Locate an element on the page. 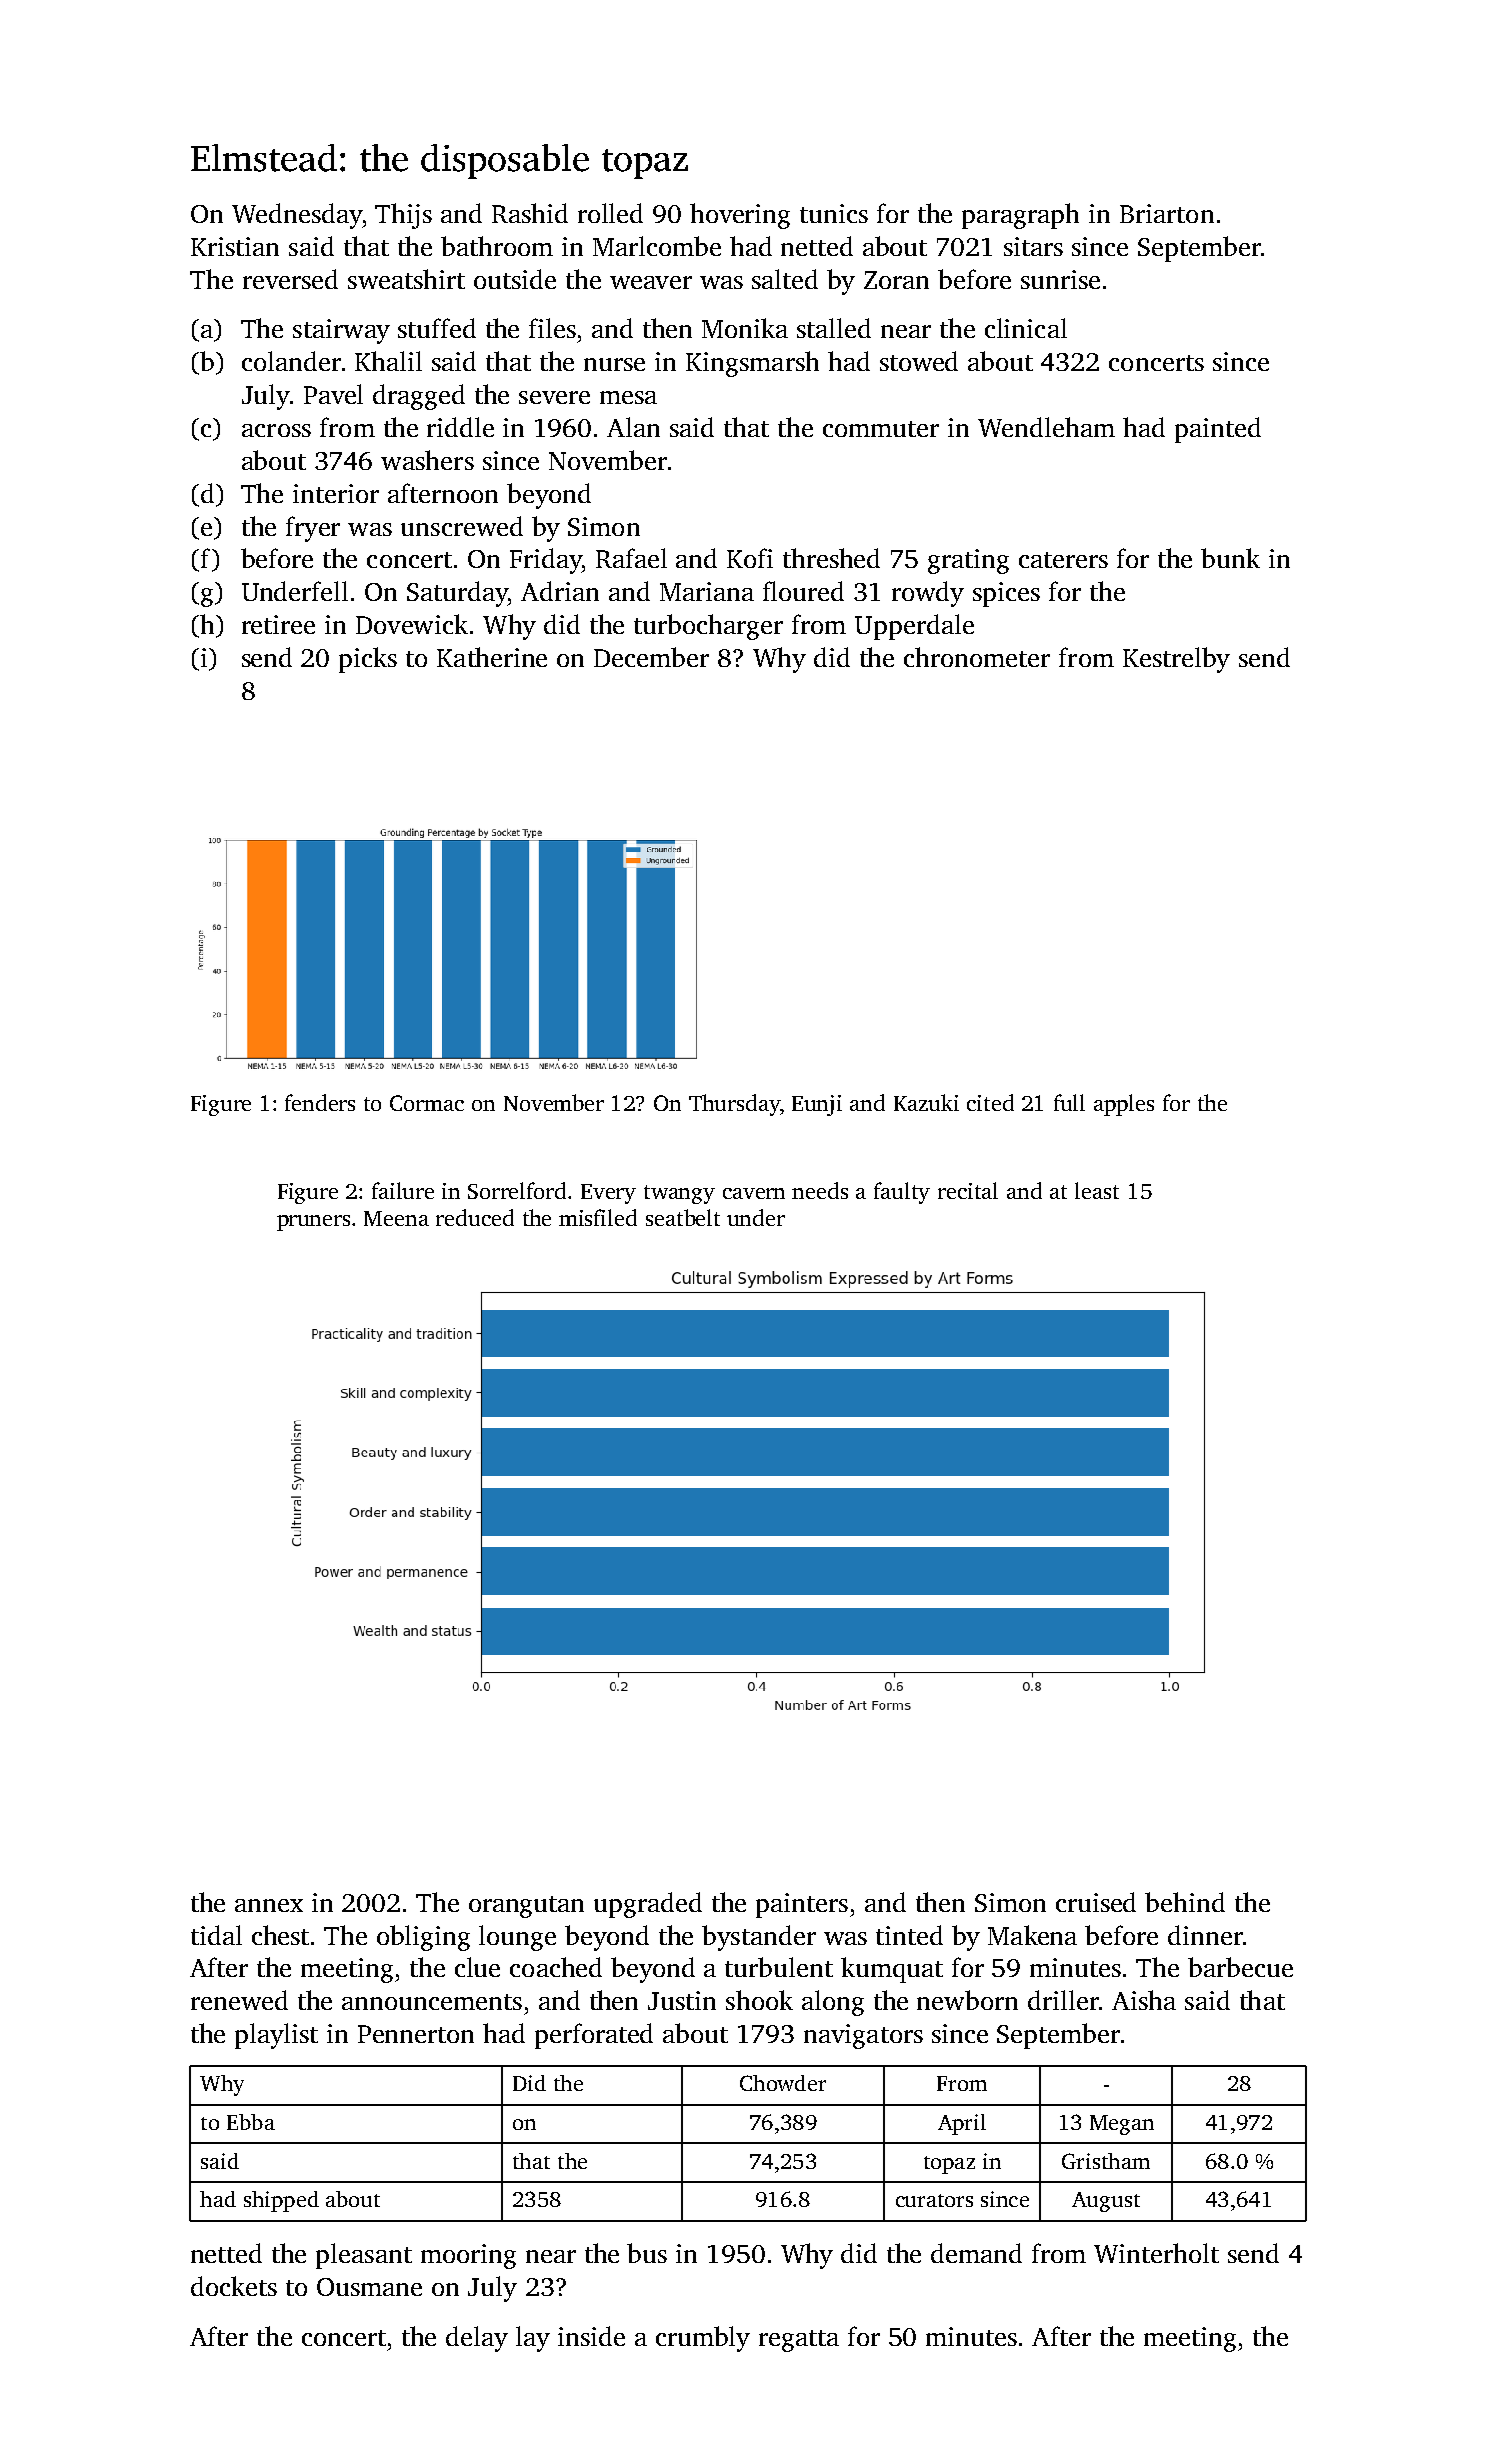 Image resolution: width=1496 pixels, height=2464 pixels. orangutan is located at coordinates (526, 1907).
